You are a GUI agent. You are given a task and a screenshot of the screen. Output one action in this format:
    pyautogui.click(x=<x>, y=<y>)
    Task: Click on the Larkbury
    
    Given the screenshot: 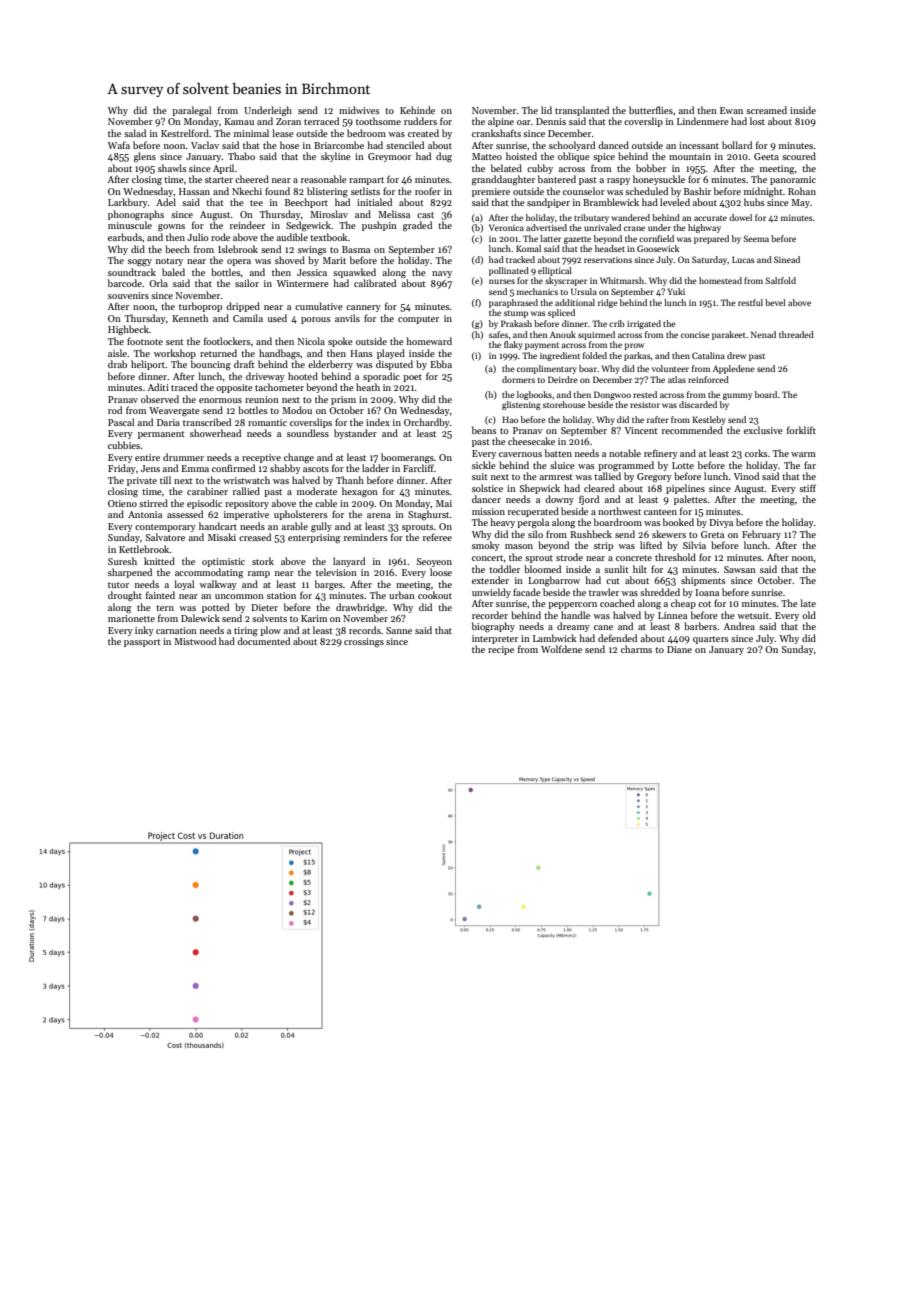 What is the action you would take?
    pyautogui.click(x=128, y=203)
